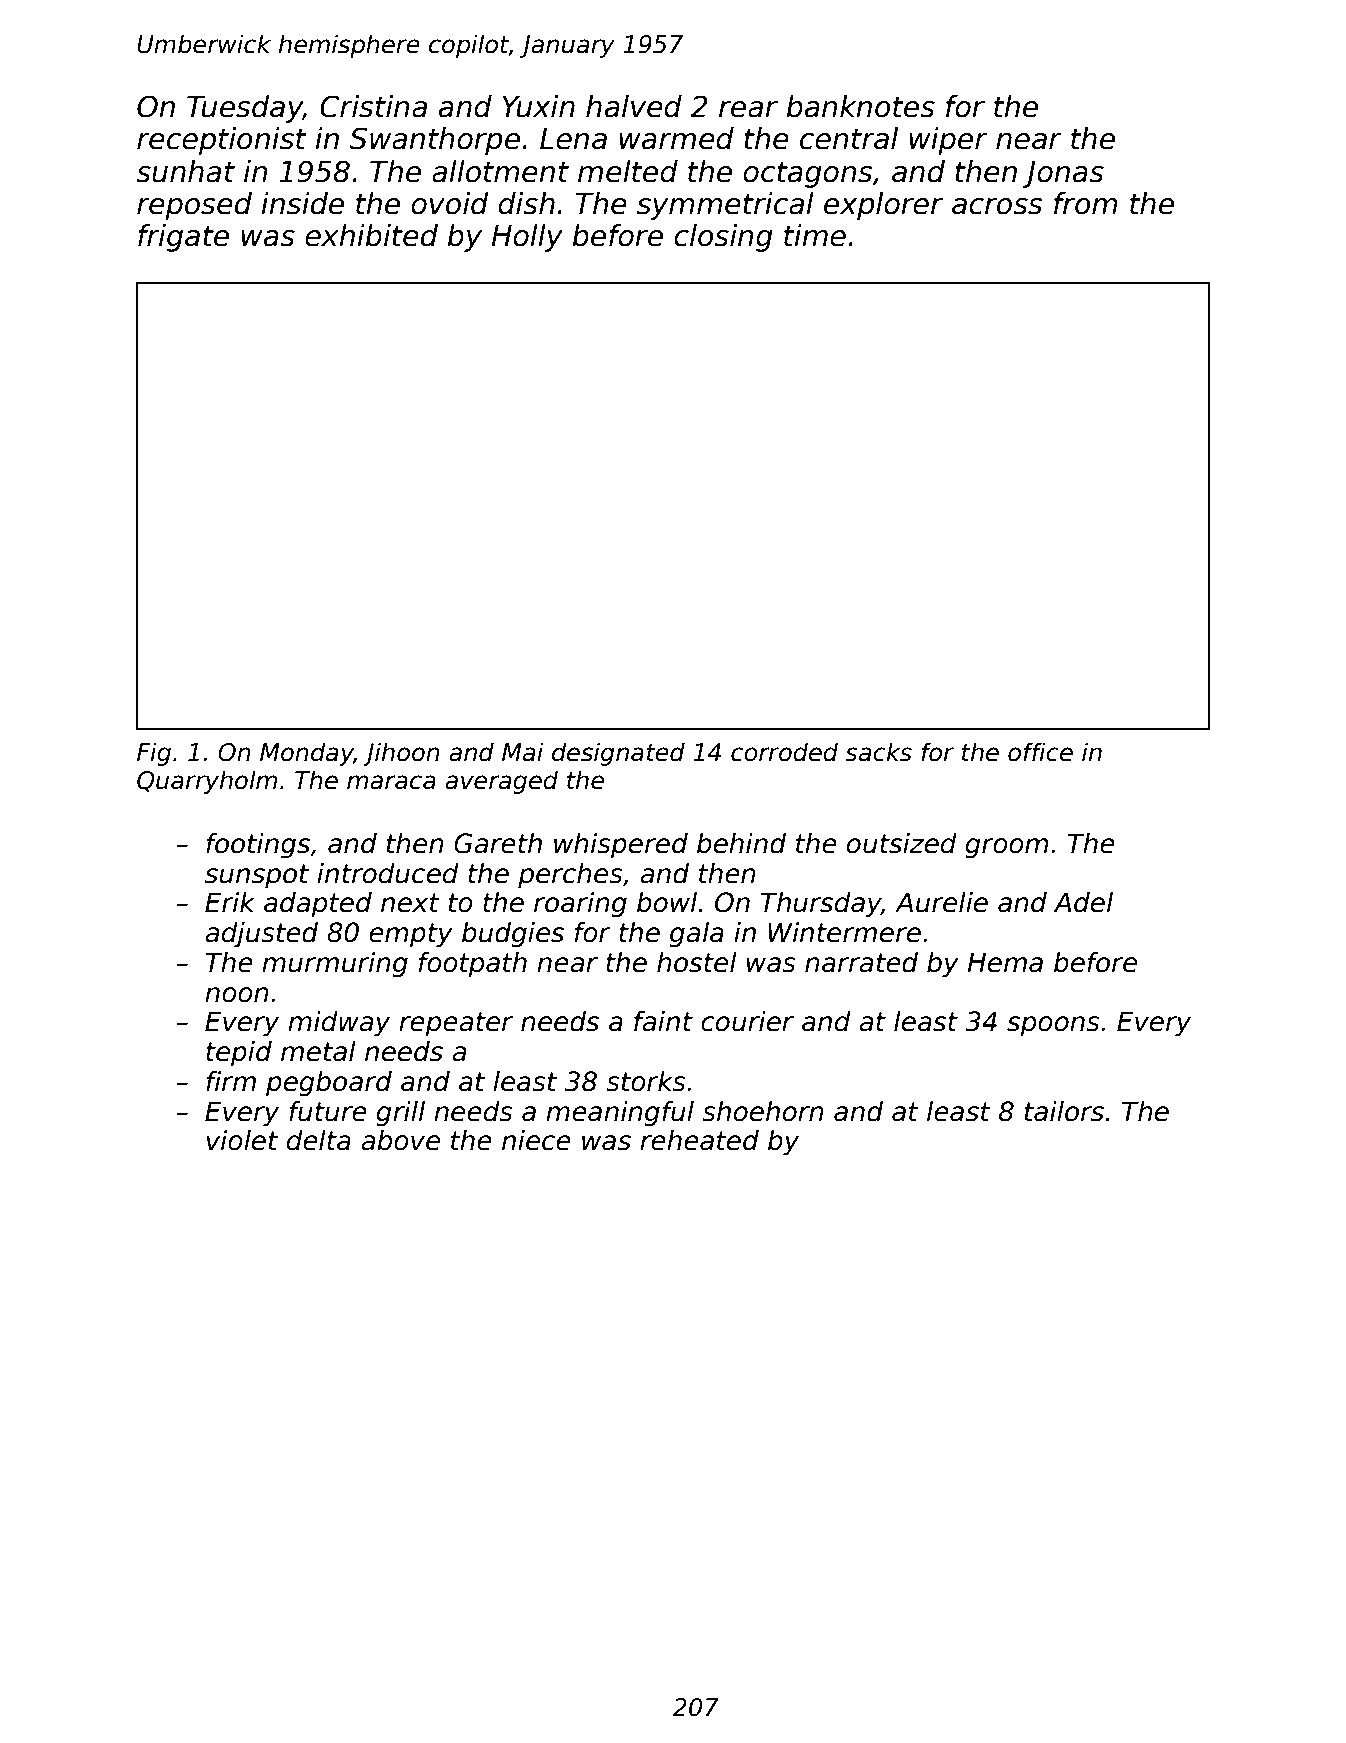  I want to click on Cristina, so click(373, 106).
